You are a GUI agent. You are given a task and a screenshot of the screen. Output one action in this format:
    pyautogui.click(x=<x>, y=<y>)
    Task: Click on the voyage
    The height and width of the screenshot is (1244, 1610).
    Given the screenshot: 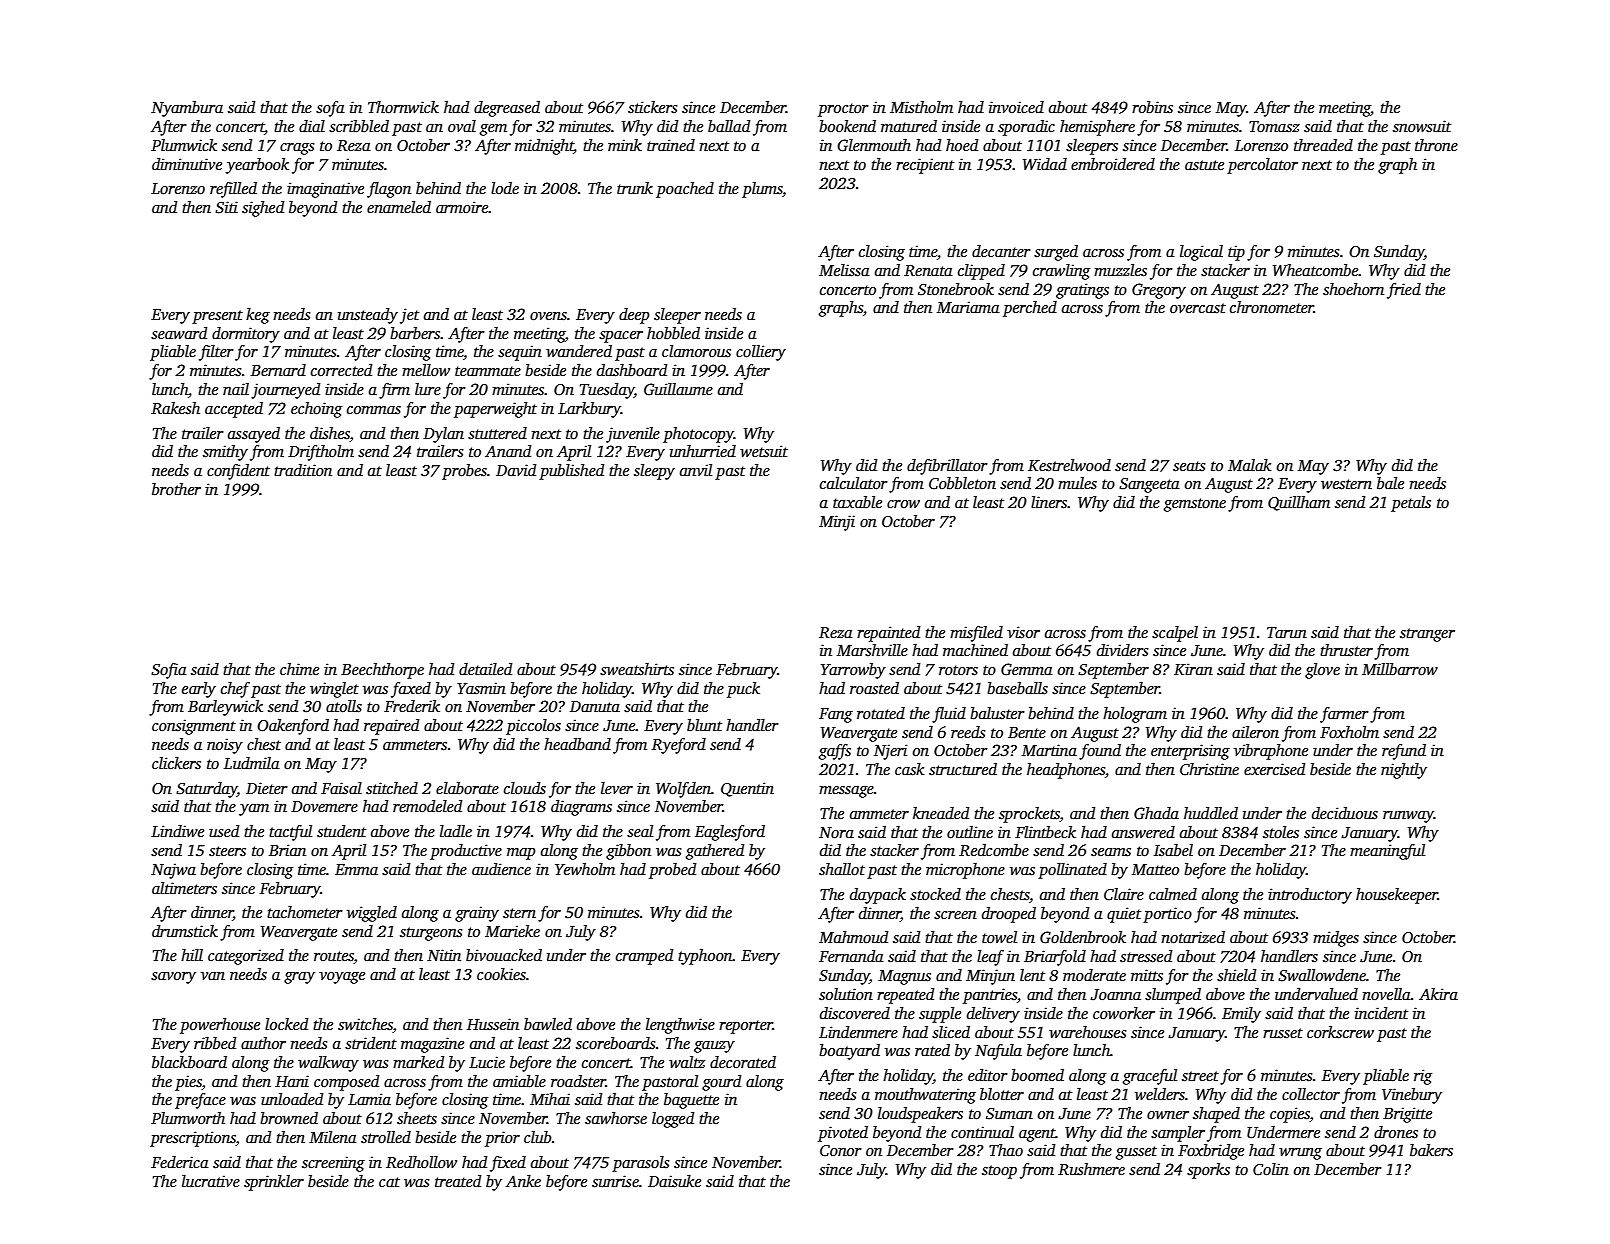 What is the action you would take?
    pyautogui.click(x=342, y=978)
